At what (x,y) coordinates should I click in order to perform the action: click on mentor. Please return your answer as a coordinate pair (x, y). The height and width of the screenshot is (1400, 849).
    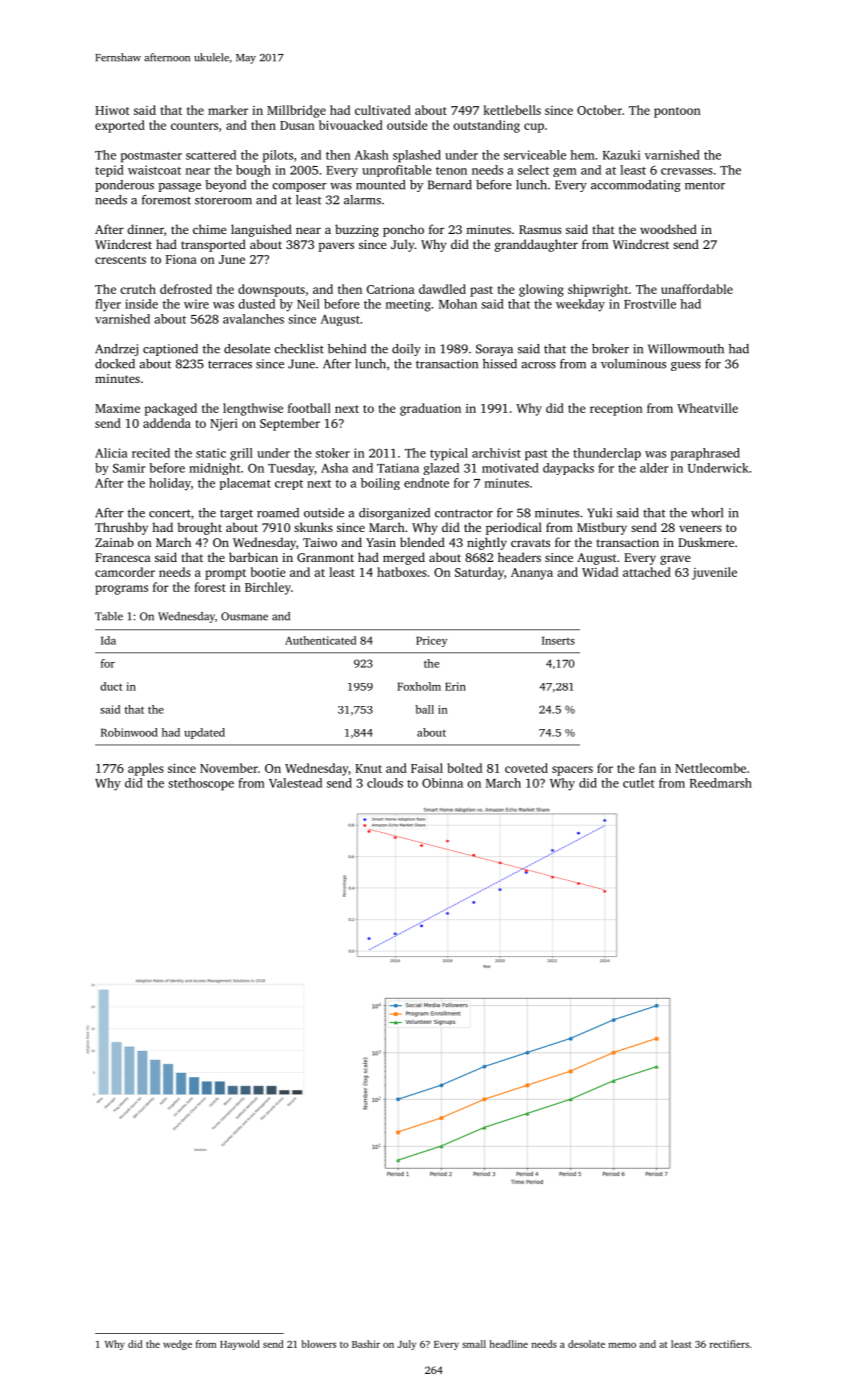
    Looking at the image, I should click on (705, 186).
